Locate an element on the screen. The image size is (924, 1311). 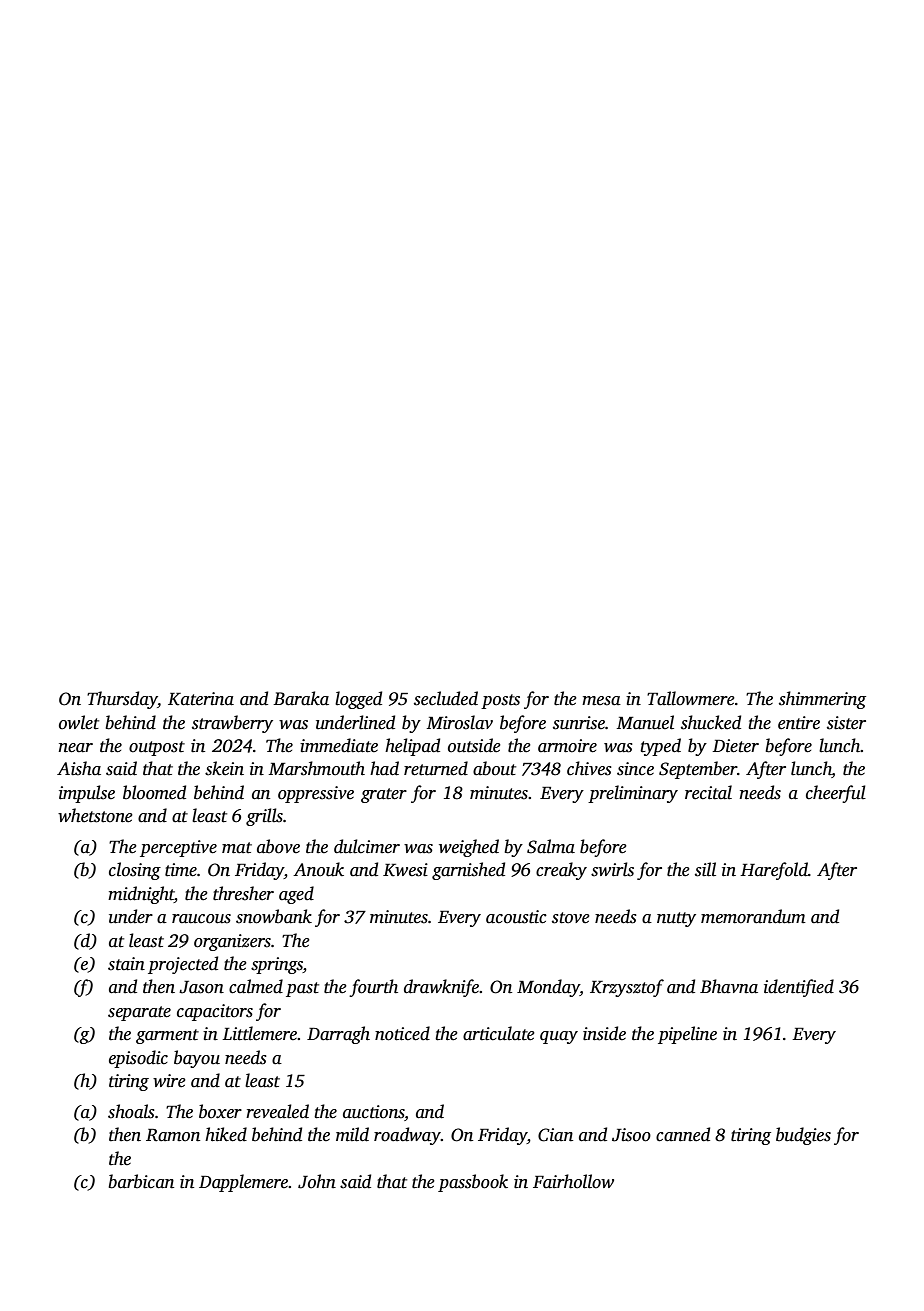
posts is located at coordinates (500, 701).
